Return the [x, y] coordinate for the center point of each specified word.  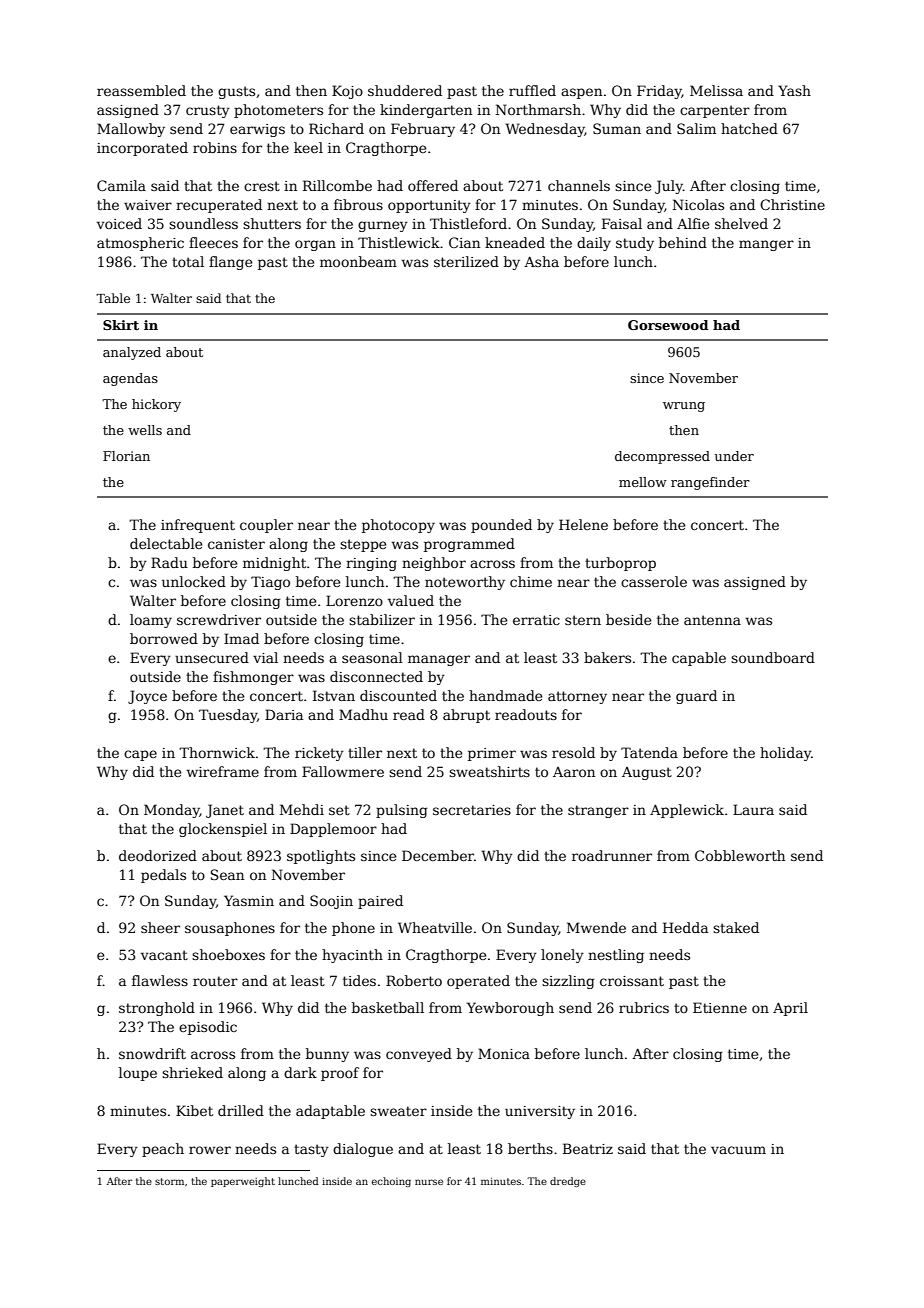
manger [766, 245]
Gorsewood [668, 325]
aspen [581, 93]
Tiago [270, 583]
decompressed [662, 457]
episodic [208, 1028]
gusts [236, 92]
